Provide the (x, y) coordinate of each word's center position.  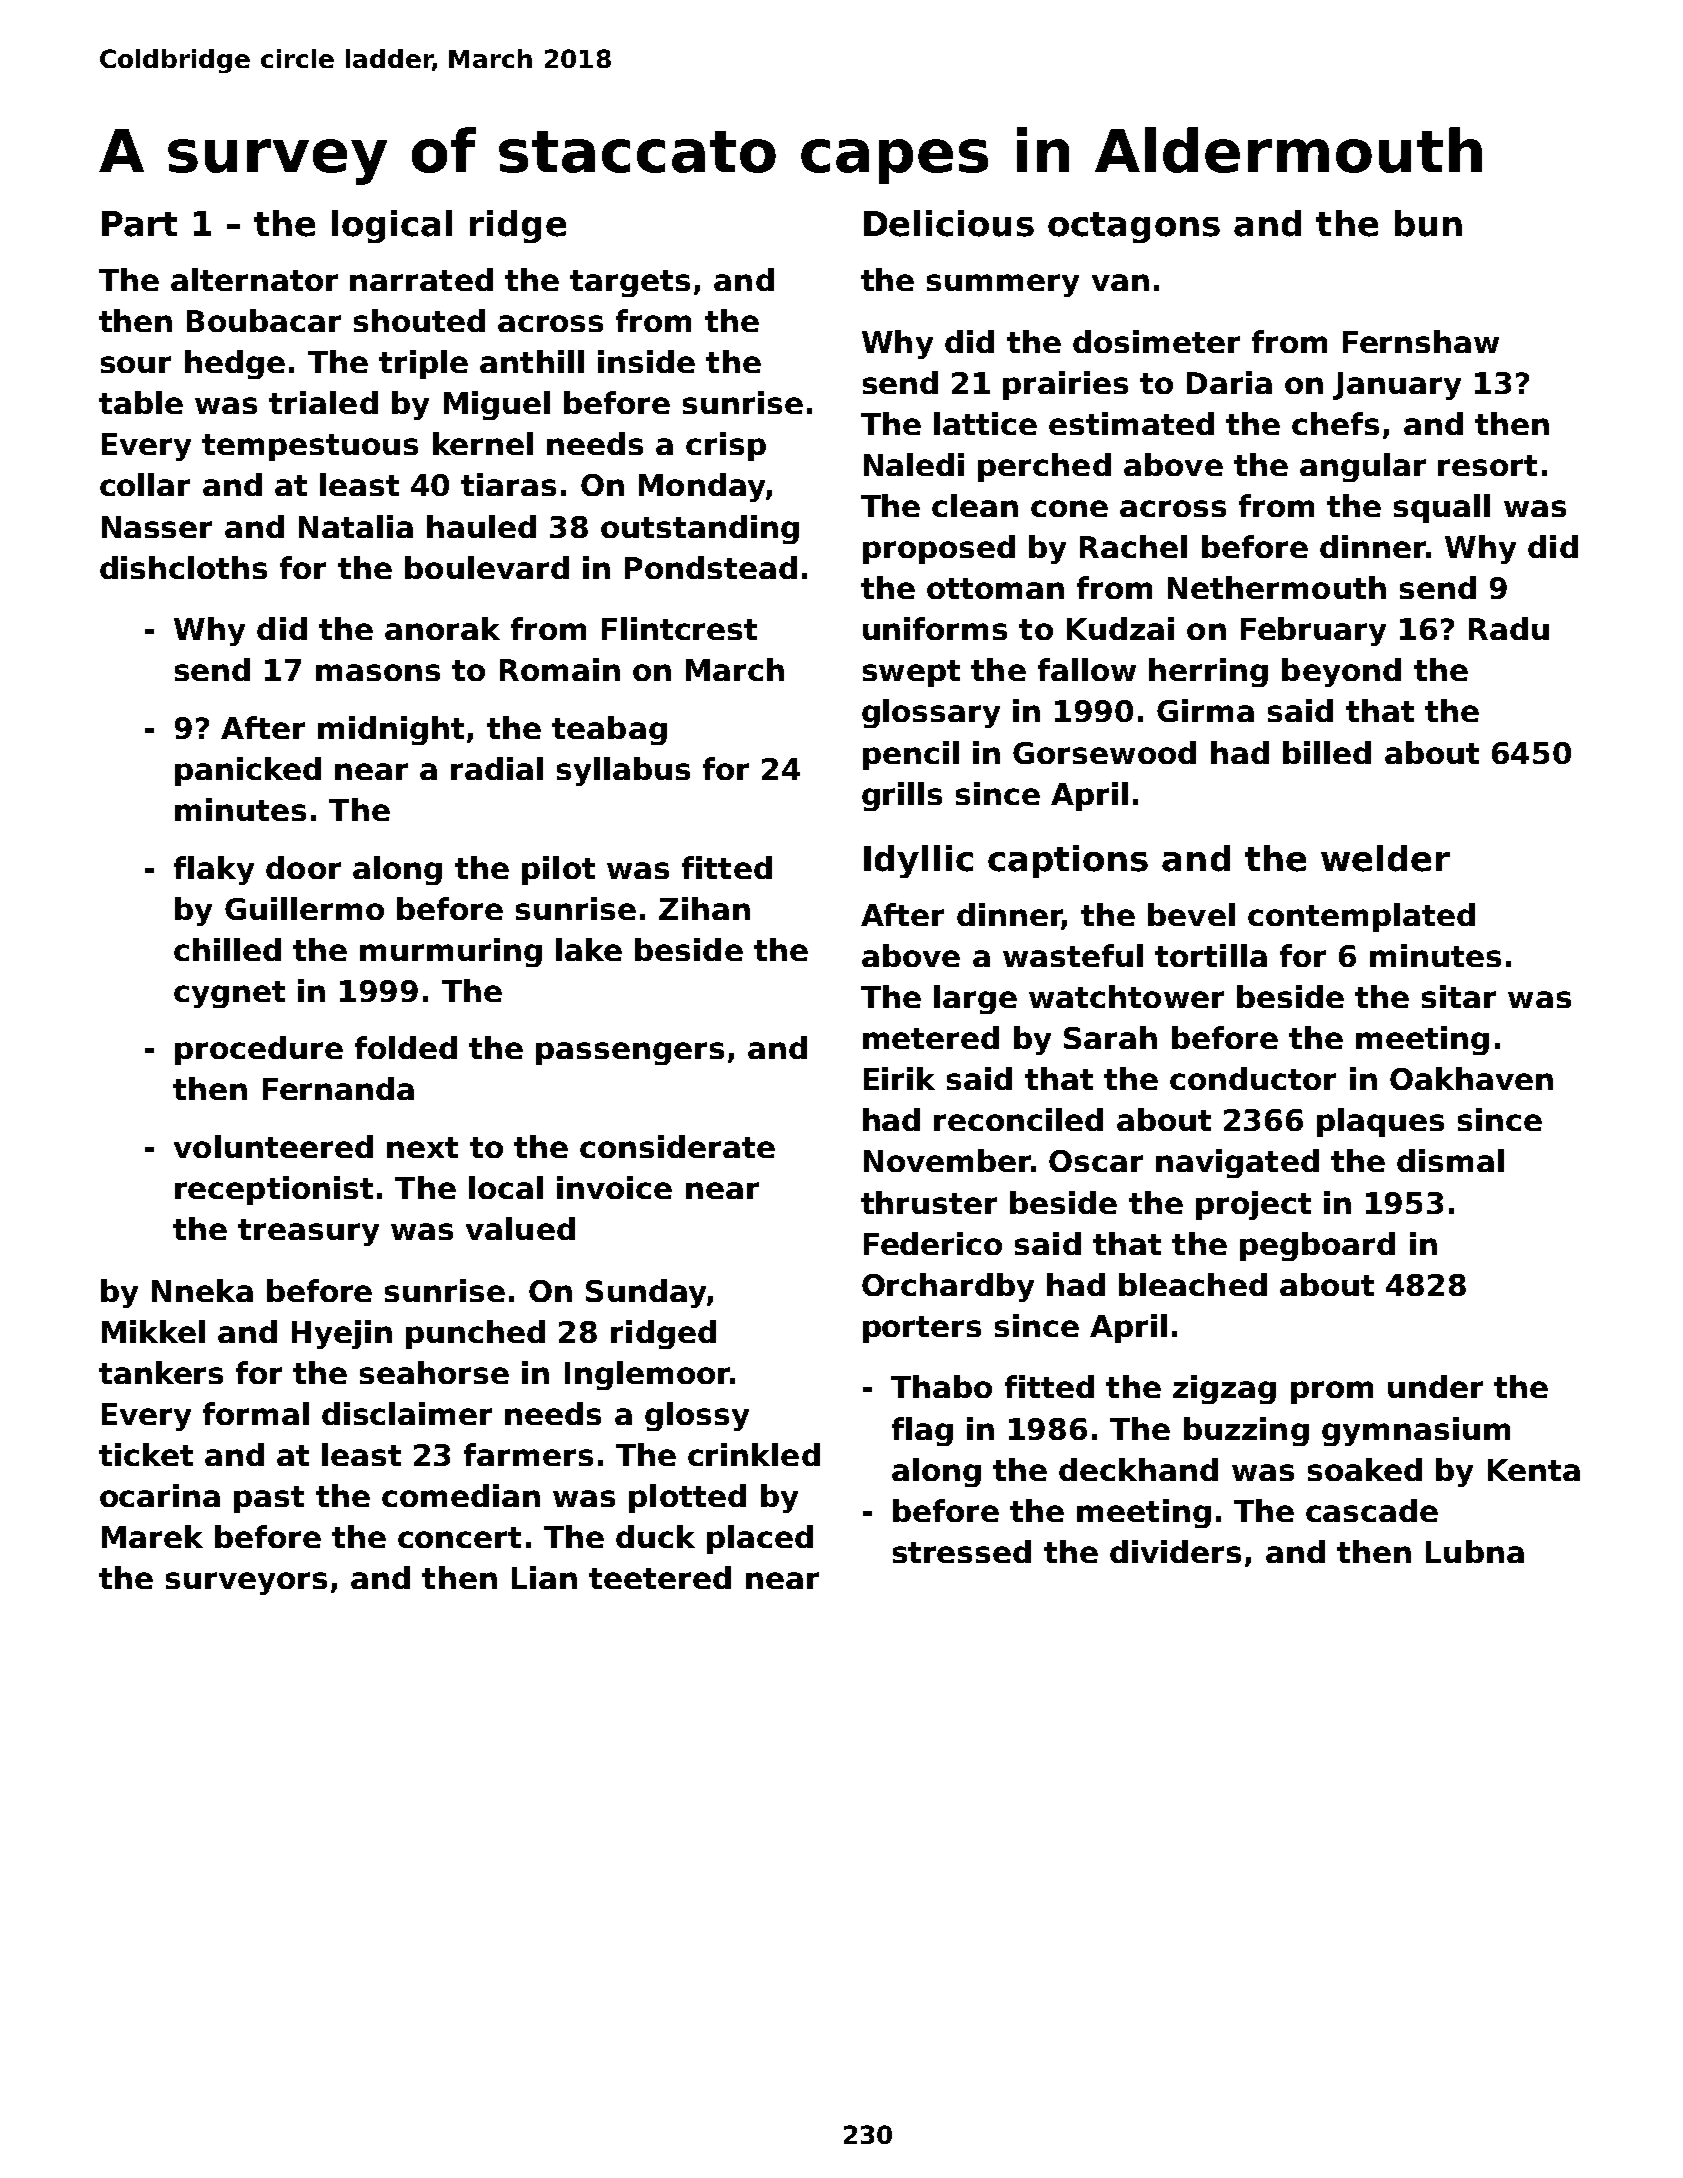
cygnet (229, 994)
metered (931, 1037)
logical (392, 226)
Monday (702, 487)
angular (1363, 467)
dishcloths (183, 567)
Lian (544, 1577)
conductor (1253, 1078)
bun (1428, 223)
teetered (660, 1577)
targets (630, 283)
